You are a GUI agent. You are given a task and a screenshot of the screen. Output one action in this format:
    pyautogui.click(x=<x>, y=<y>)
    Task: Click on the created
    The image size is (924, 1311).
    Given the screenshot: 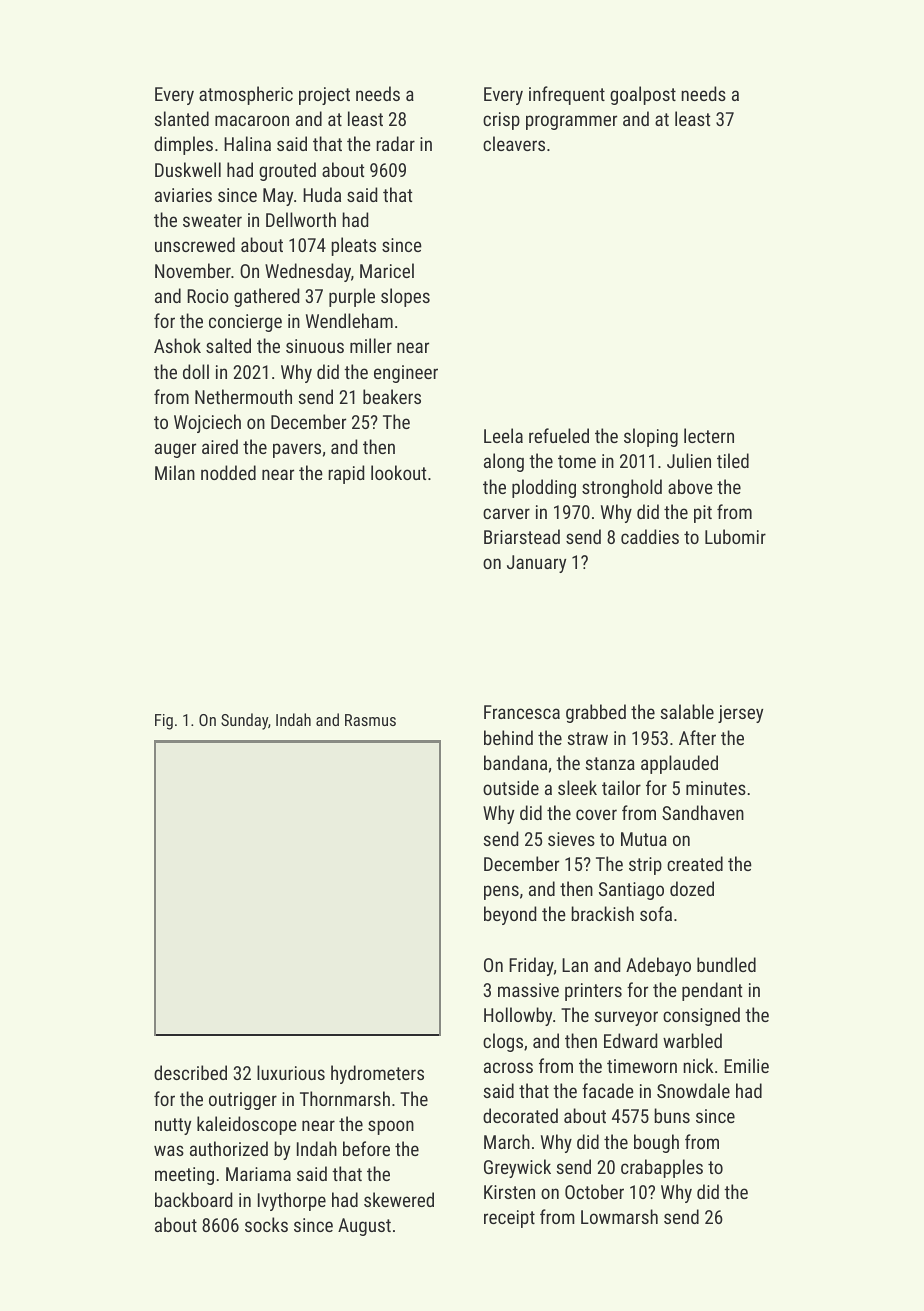 What is the action you would take?
    pyautogui.click(x=695, y=863)
